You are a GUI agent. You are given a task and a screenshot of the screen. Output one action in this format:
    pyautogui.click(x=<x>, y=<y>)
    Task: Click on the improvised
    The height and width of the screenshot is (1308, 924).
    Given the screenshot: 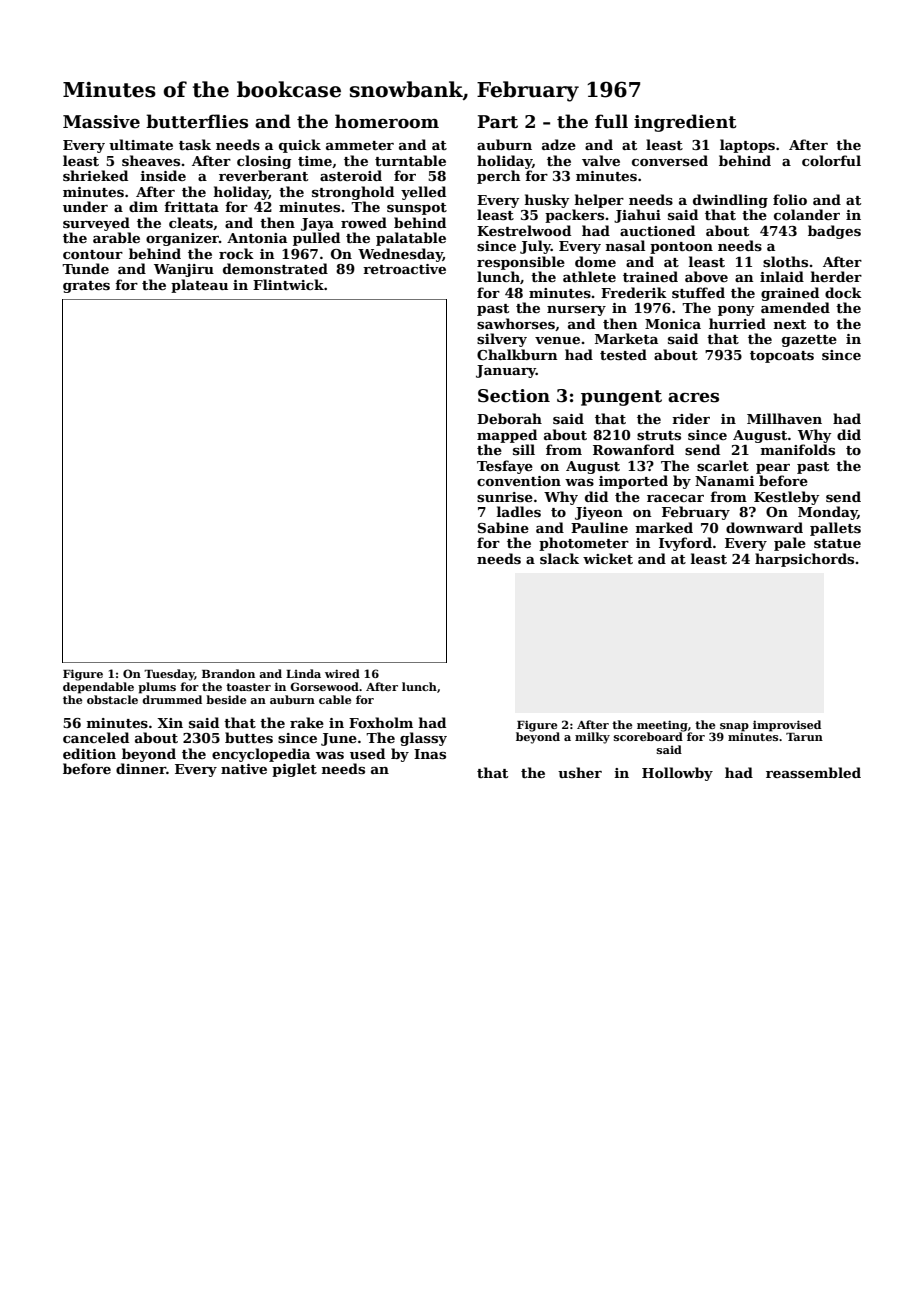 What is the action you would take?
    pyautogui.click(x=787, y=726)
